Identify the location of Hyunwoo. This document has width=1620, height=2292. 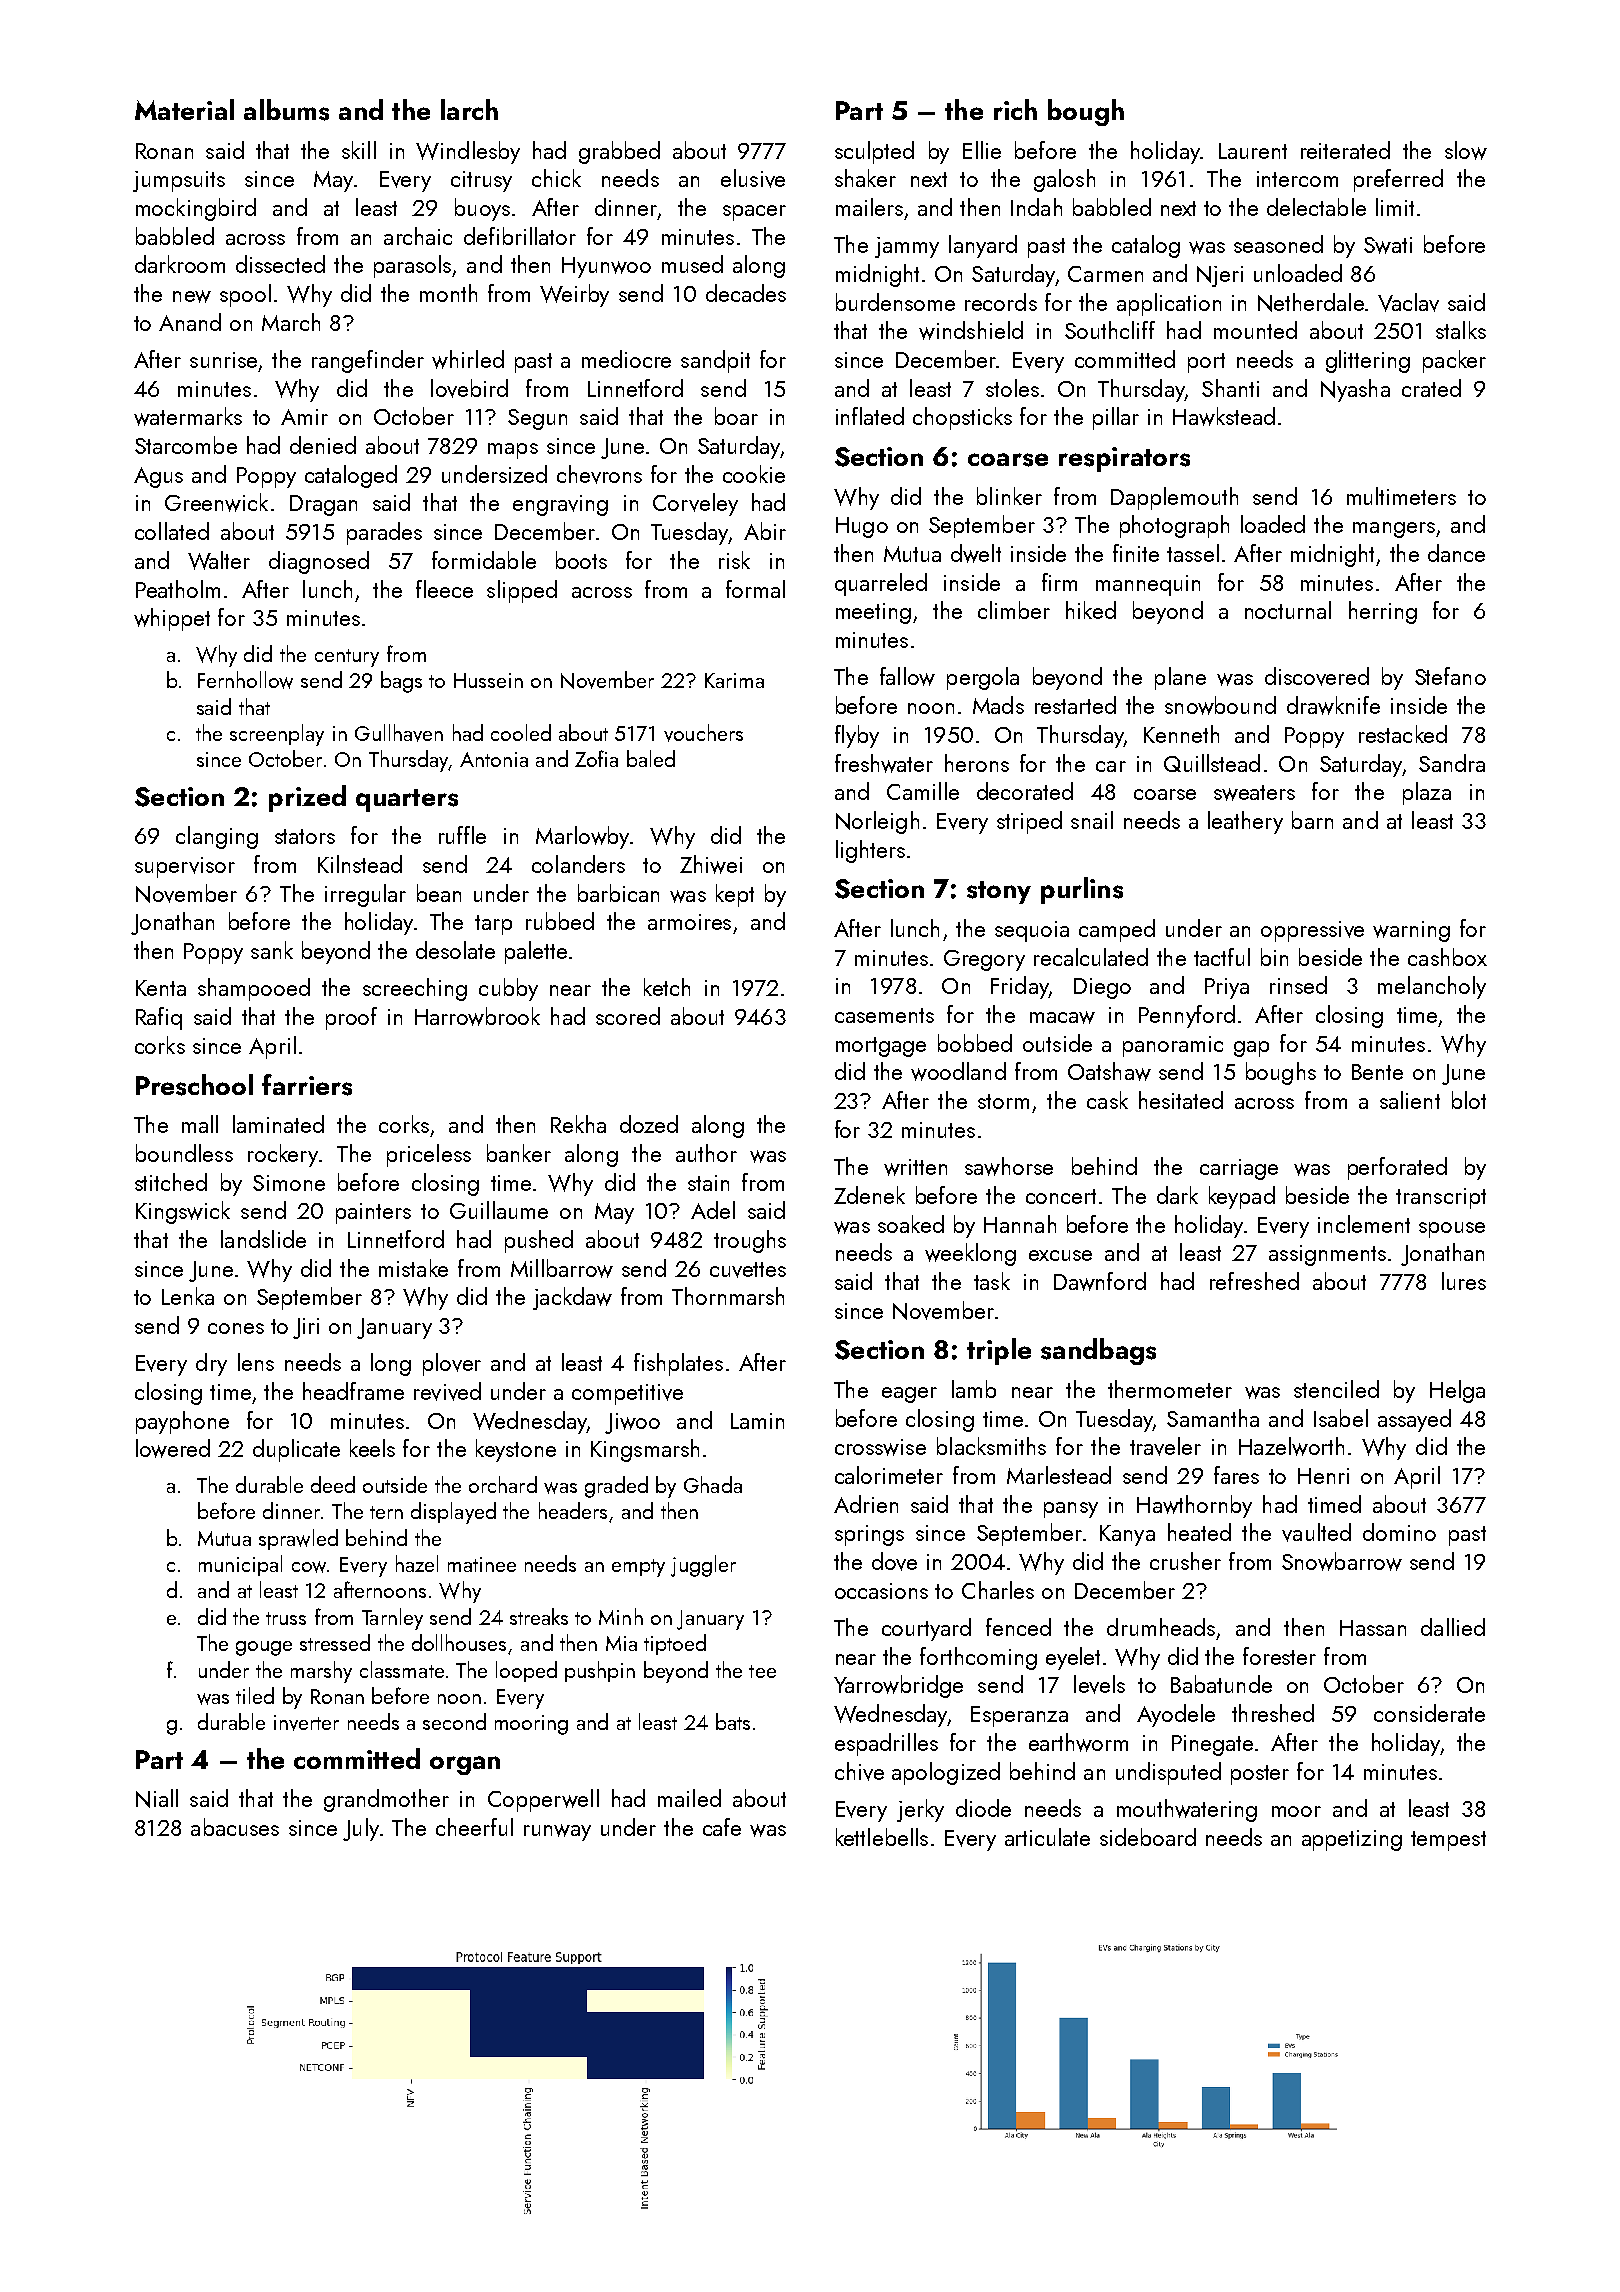
(606, 267).
